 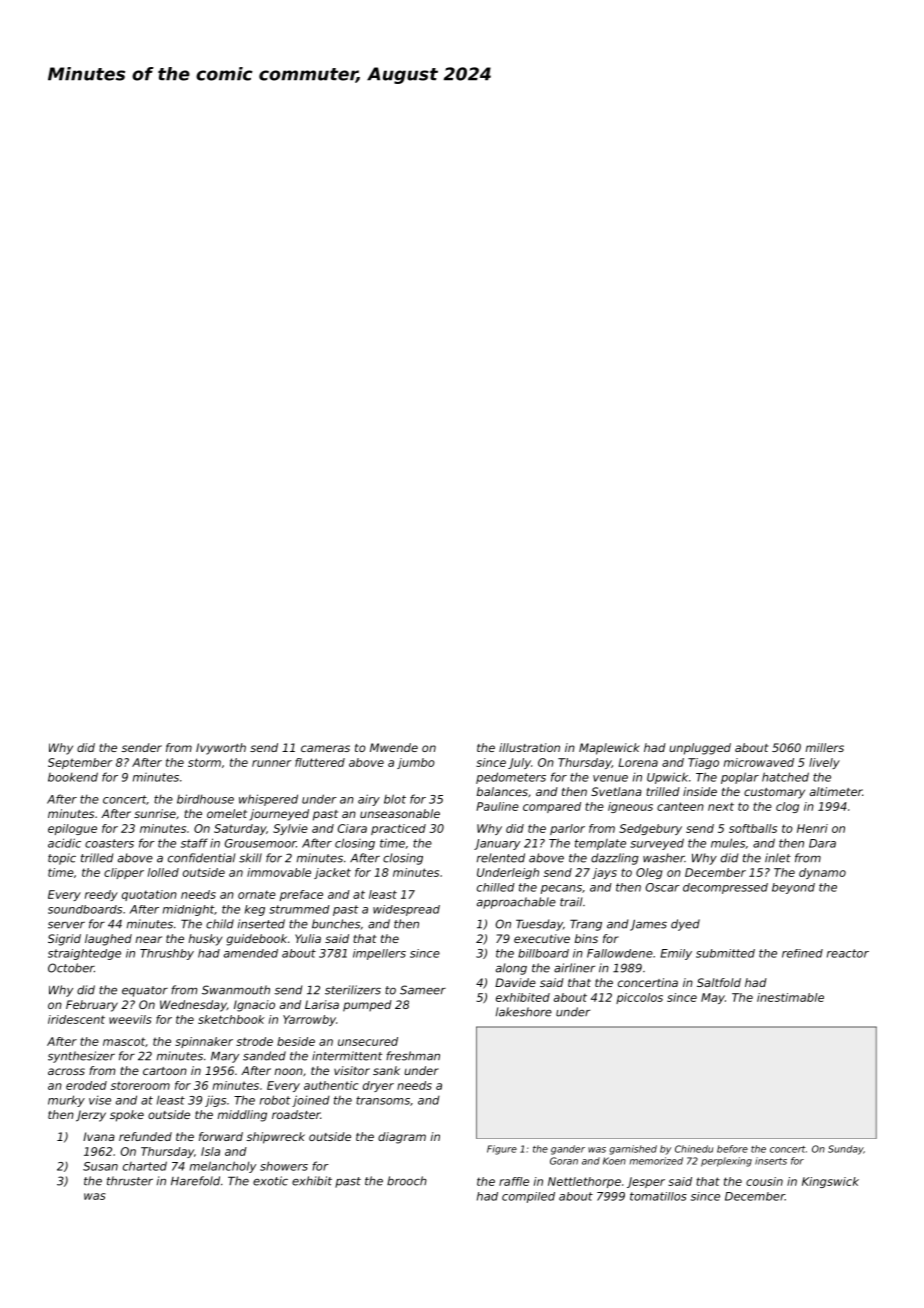 I want to click on refunded, so click(x=145, y=1136).
